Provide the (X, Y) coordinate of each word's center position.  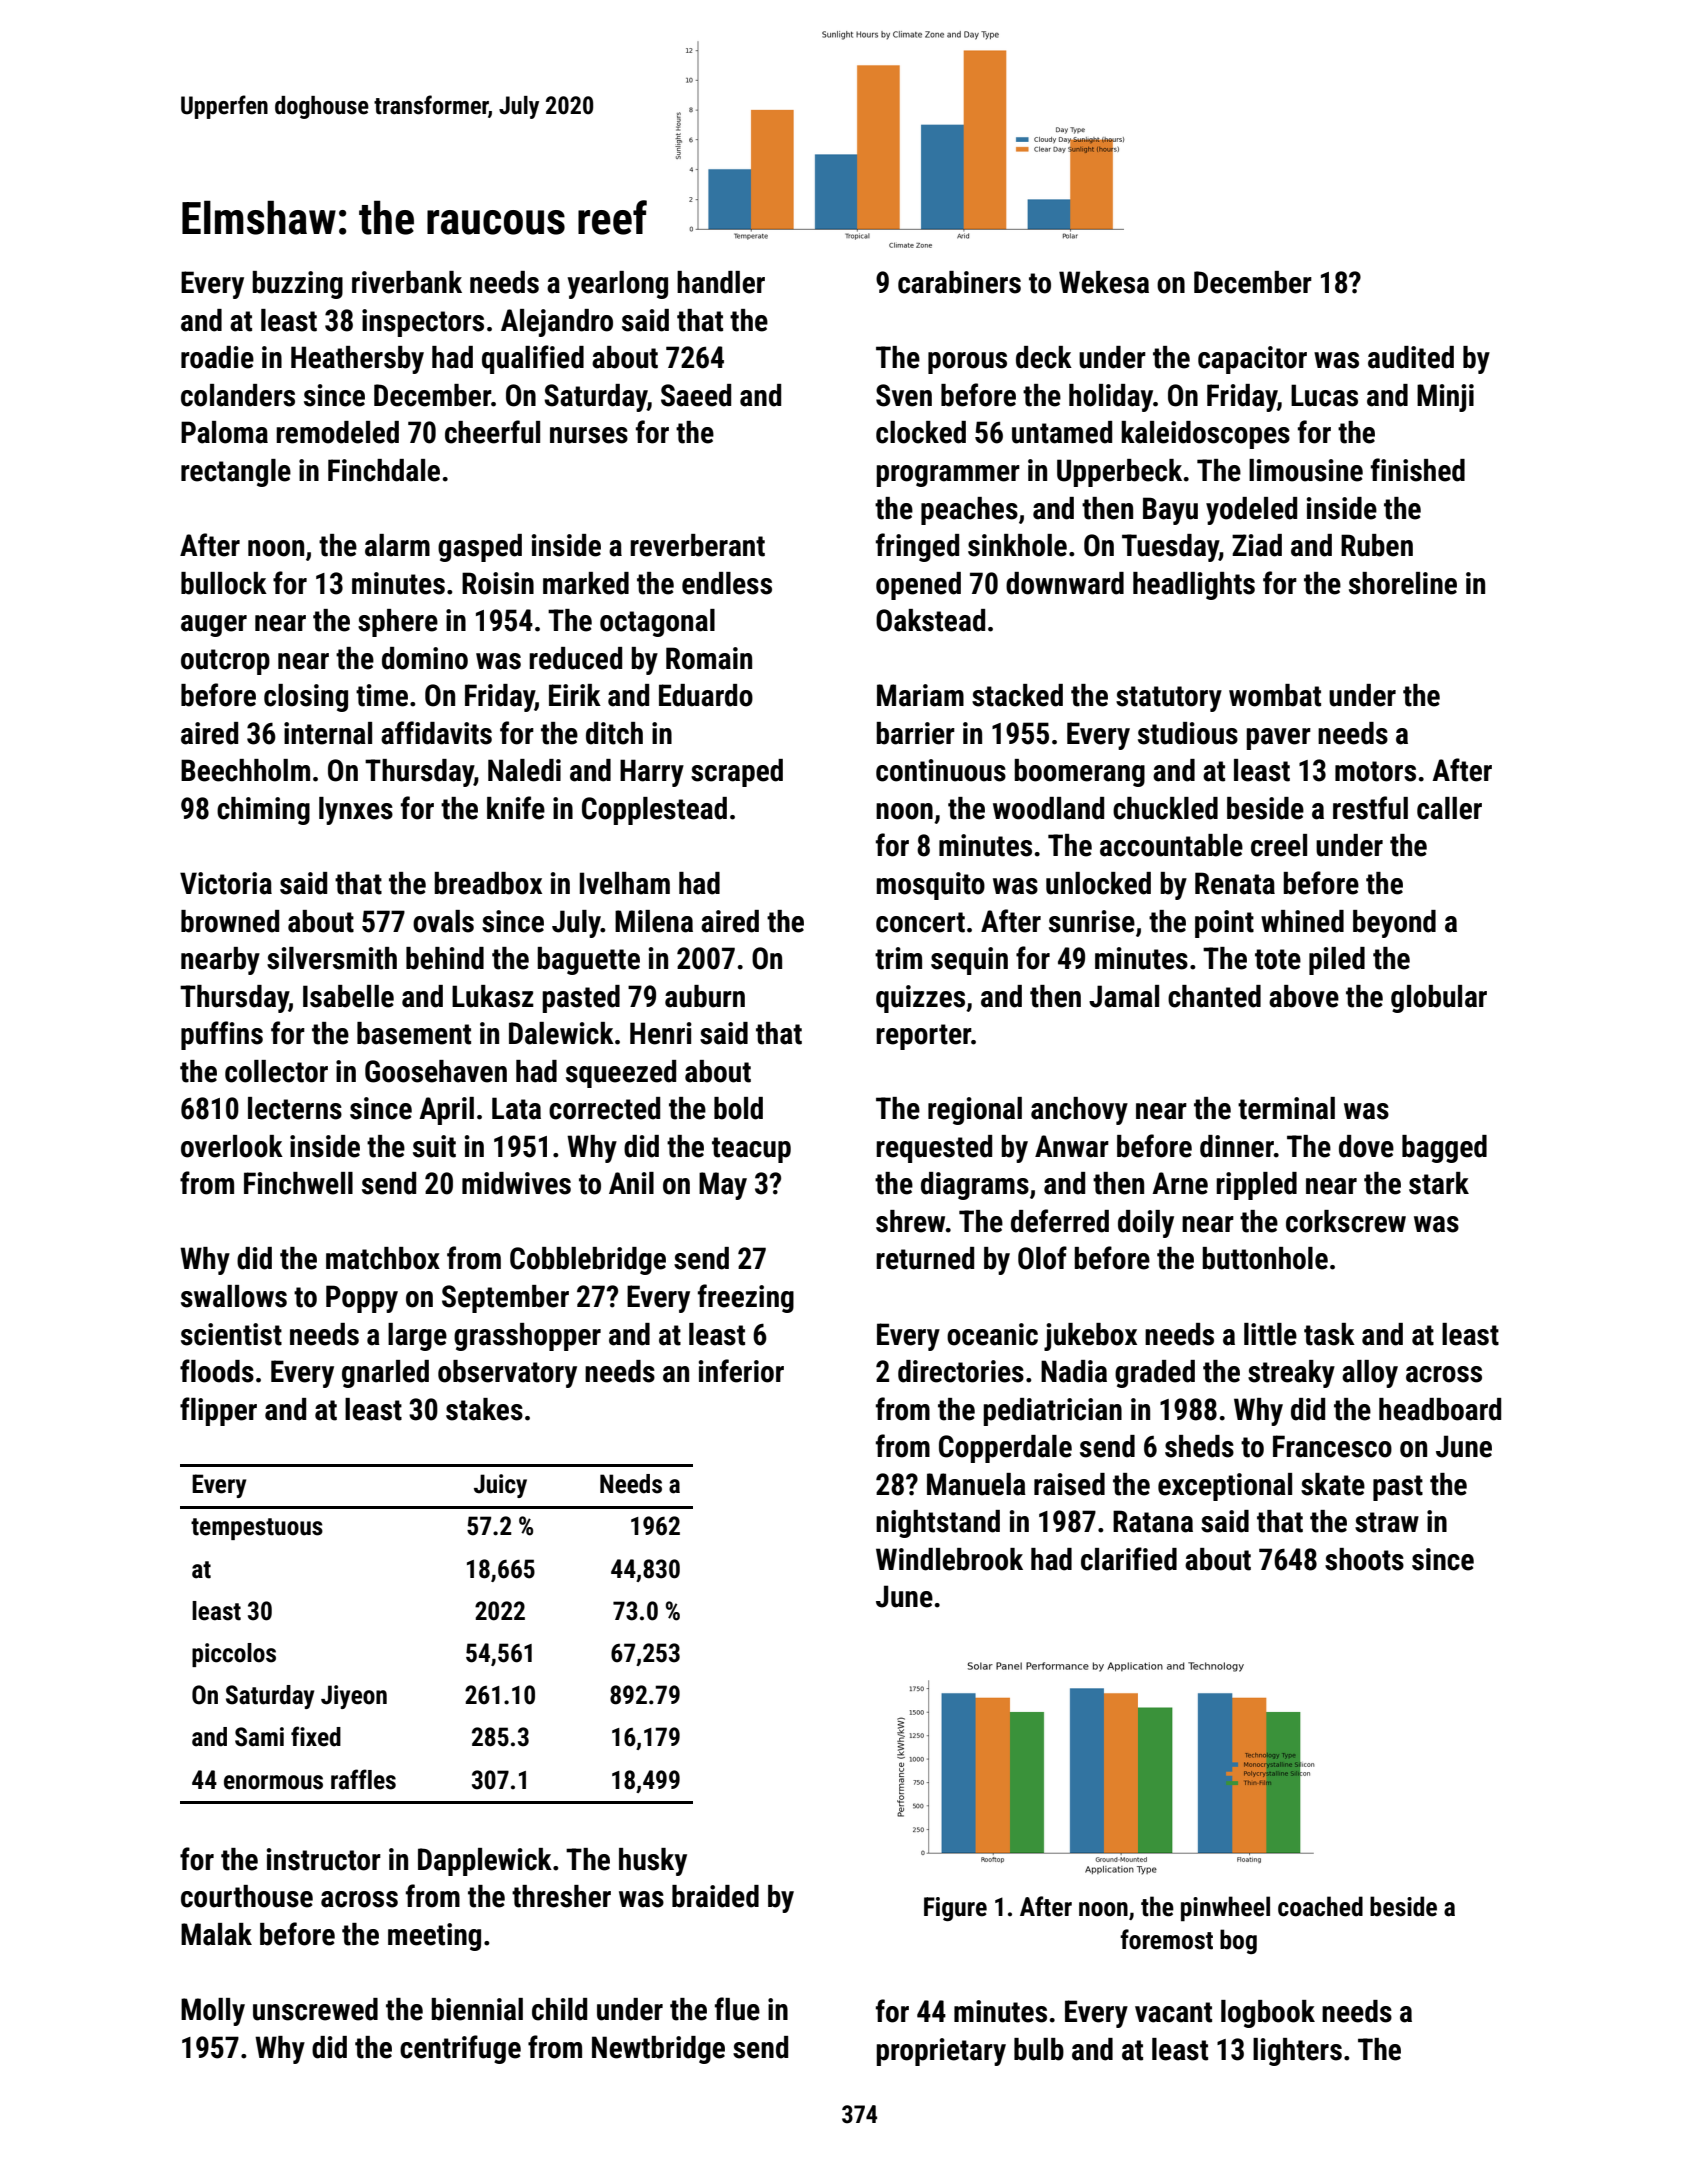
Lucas (1324, 395)
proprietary (941, 2052)
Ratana (1153, 1521)
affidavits (436, 733)
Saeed (696, 395)
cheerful (492, 432)
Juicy (500, 1486)
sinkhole (1017, 545)
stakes (484, 1409)
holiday (1111, 398)
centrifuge (460, 2049)
